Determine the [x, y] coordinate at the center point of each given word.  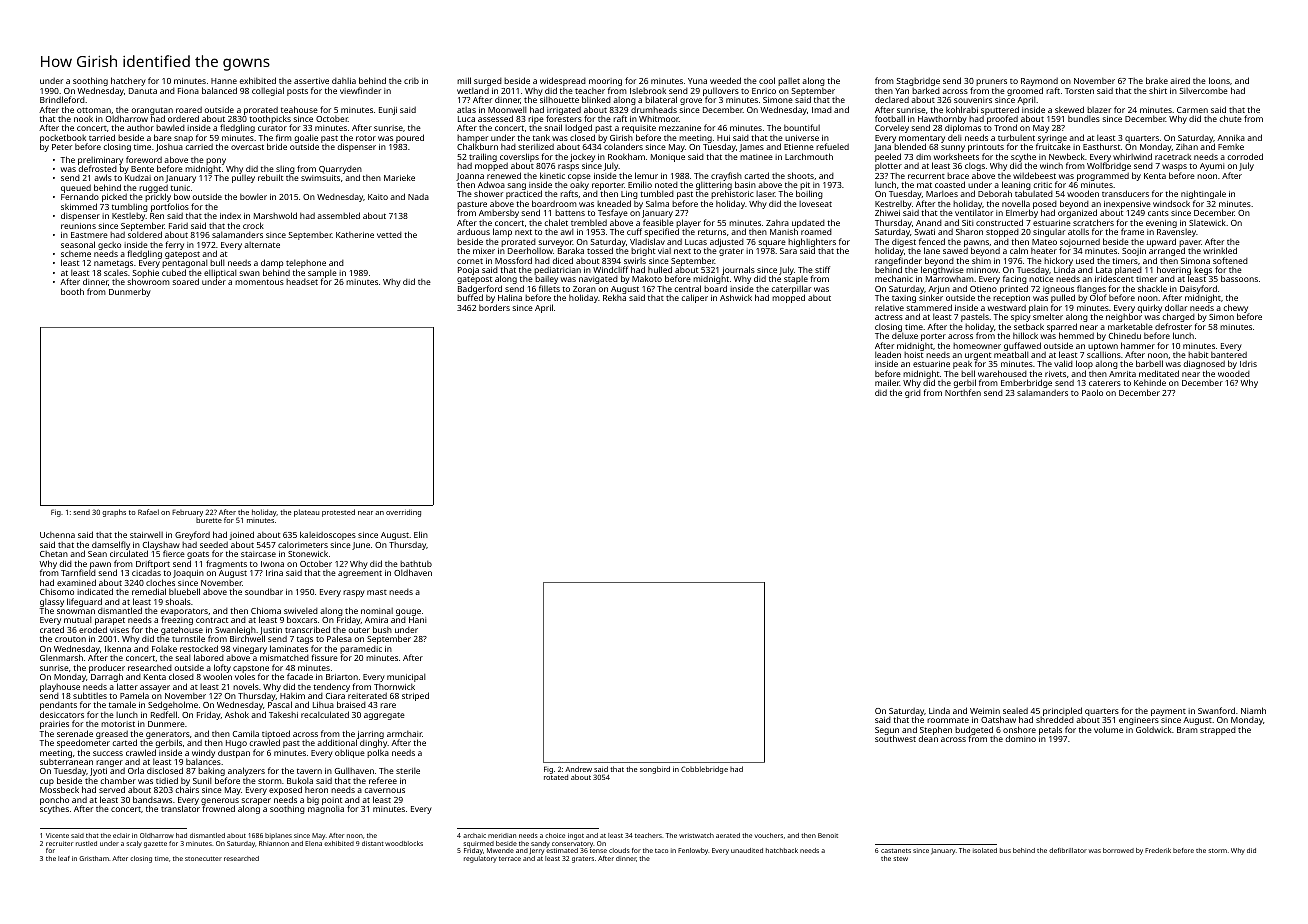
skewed [1069, 109]
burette [209, 520]
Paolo [1092, 392]
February [187, 513]
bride [277, 146]
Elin [421, 534]
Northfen [963, 392]
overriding [403, 513]
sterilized [536, 147]
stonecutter [203, 859]
